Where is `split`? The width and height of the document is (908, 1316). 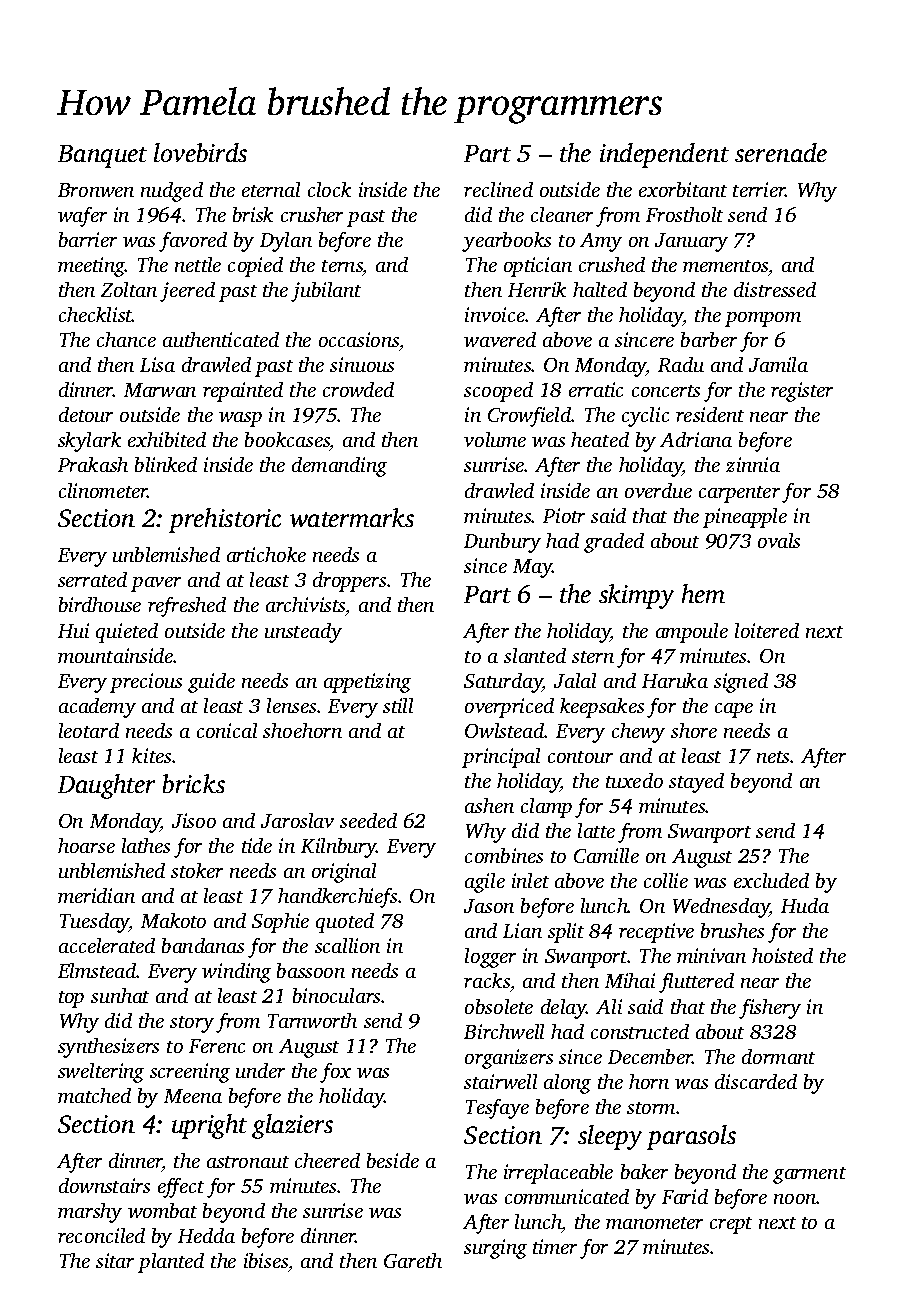 split is located at coordinates (566, 933).
